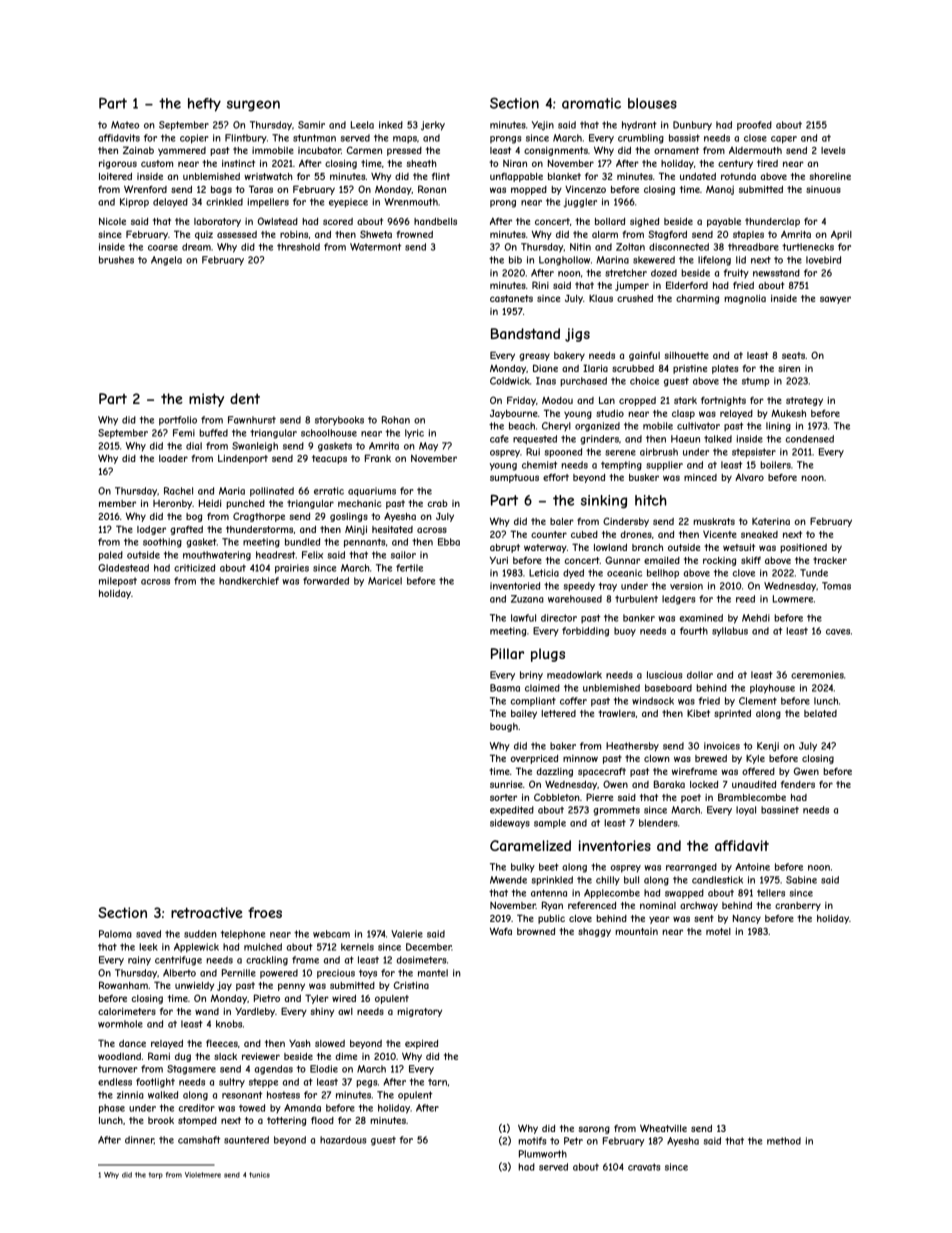 Image resolution: width=952 pixels, height=1233 pixels. What do you see at coordinates (521, 401) in the image?
I see `Friday` at bounding box center [521, 401].
